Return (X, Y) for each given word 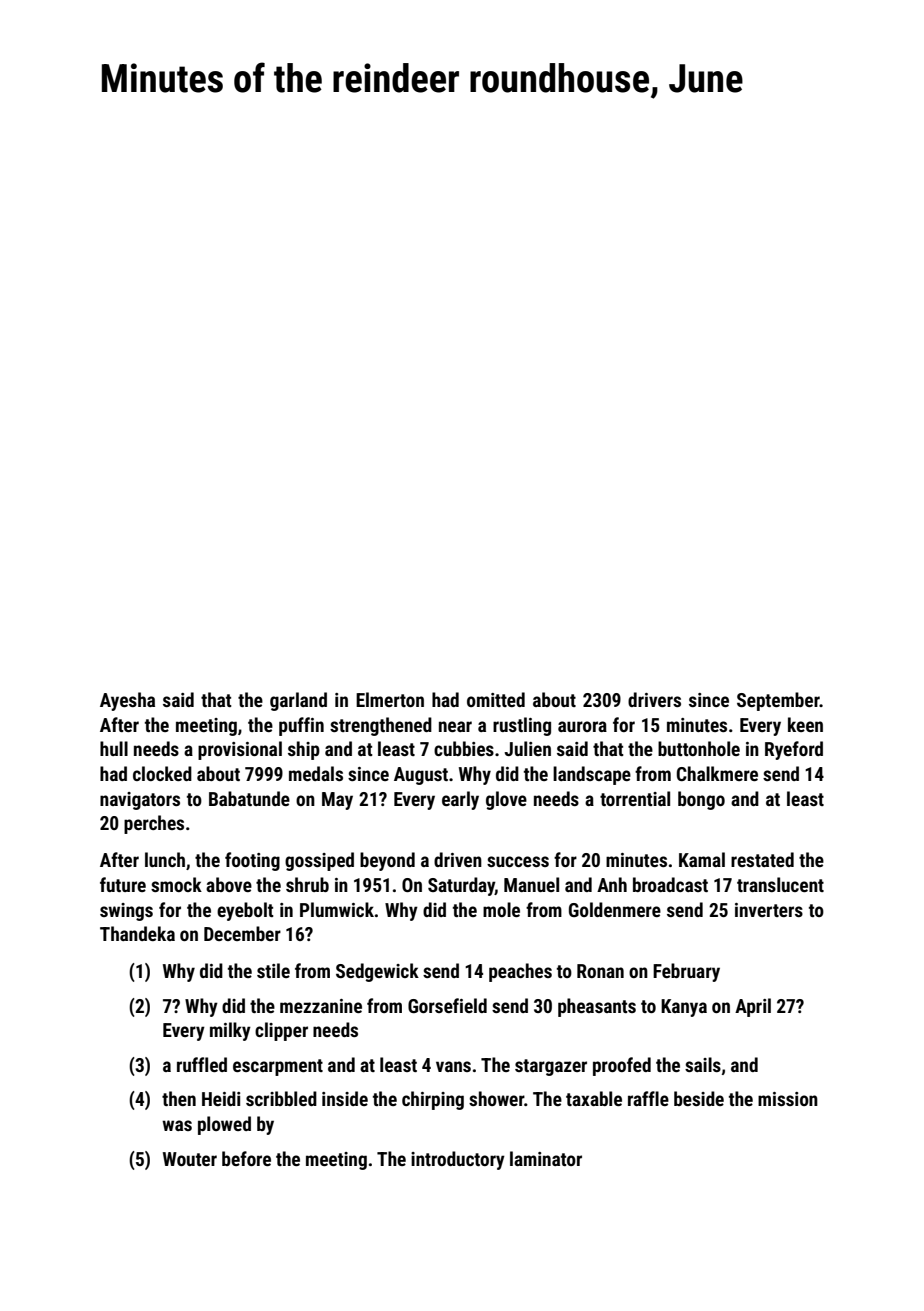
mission (788, 1099)
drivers (654, 699)
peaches (520, 972)
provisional (240, 750)
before (246, 1158)
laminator (546, 1158)
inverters (769, 910)
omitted (496, 699)
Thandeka (137, 933)
